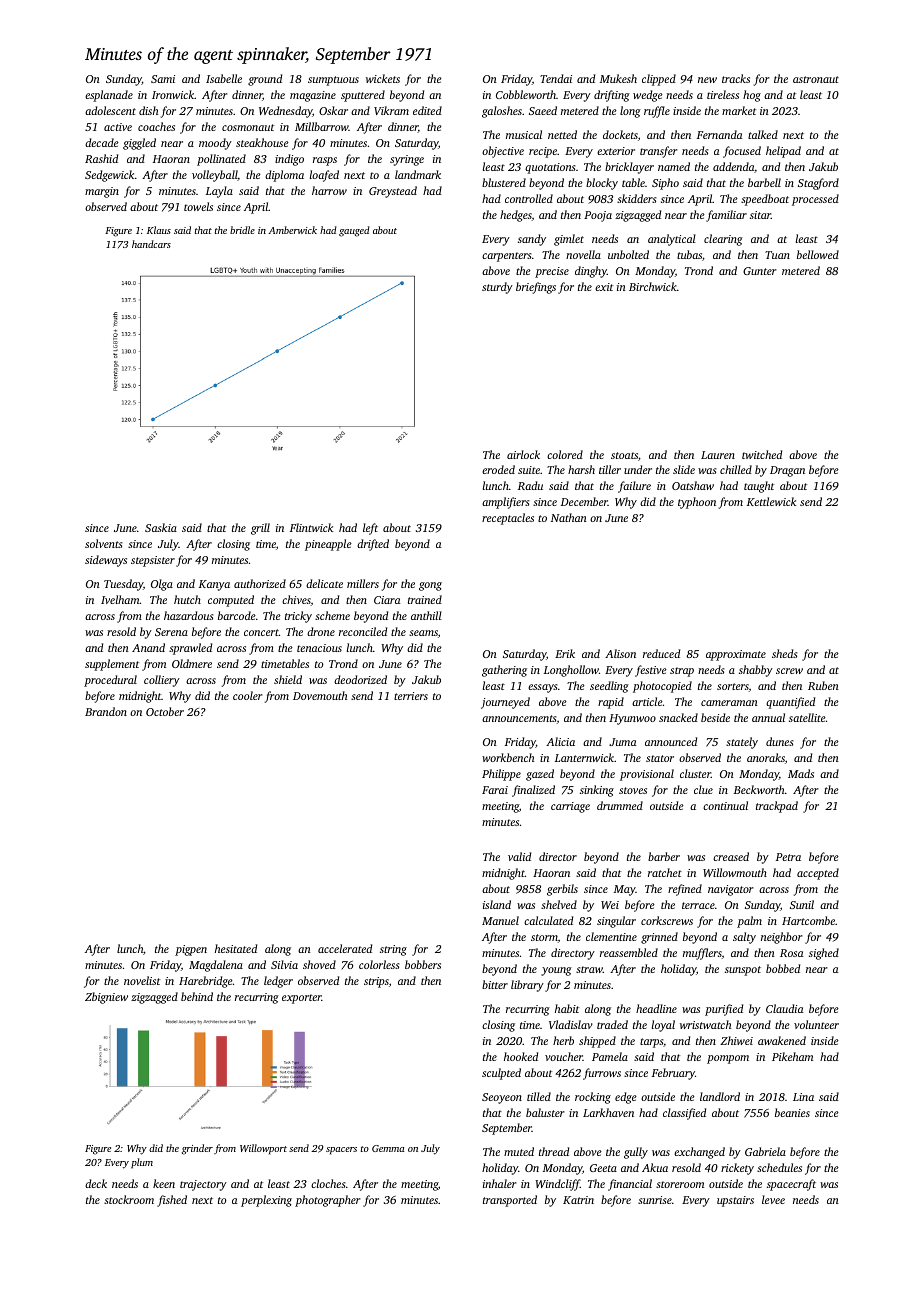 The image size is (924, 1308). I want to click on plum, so click(142, 1163).
